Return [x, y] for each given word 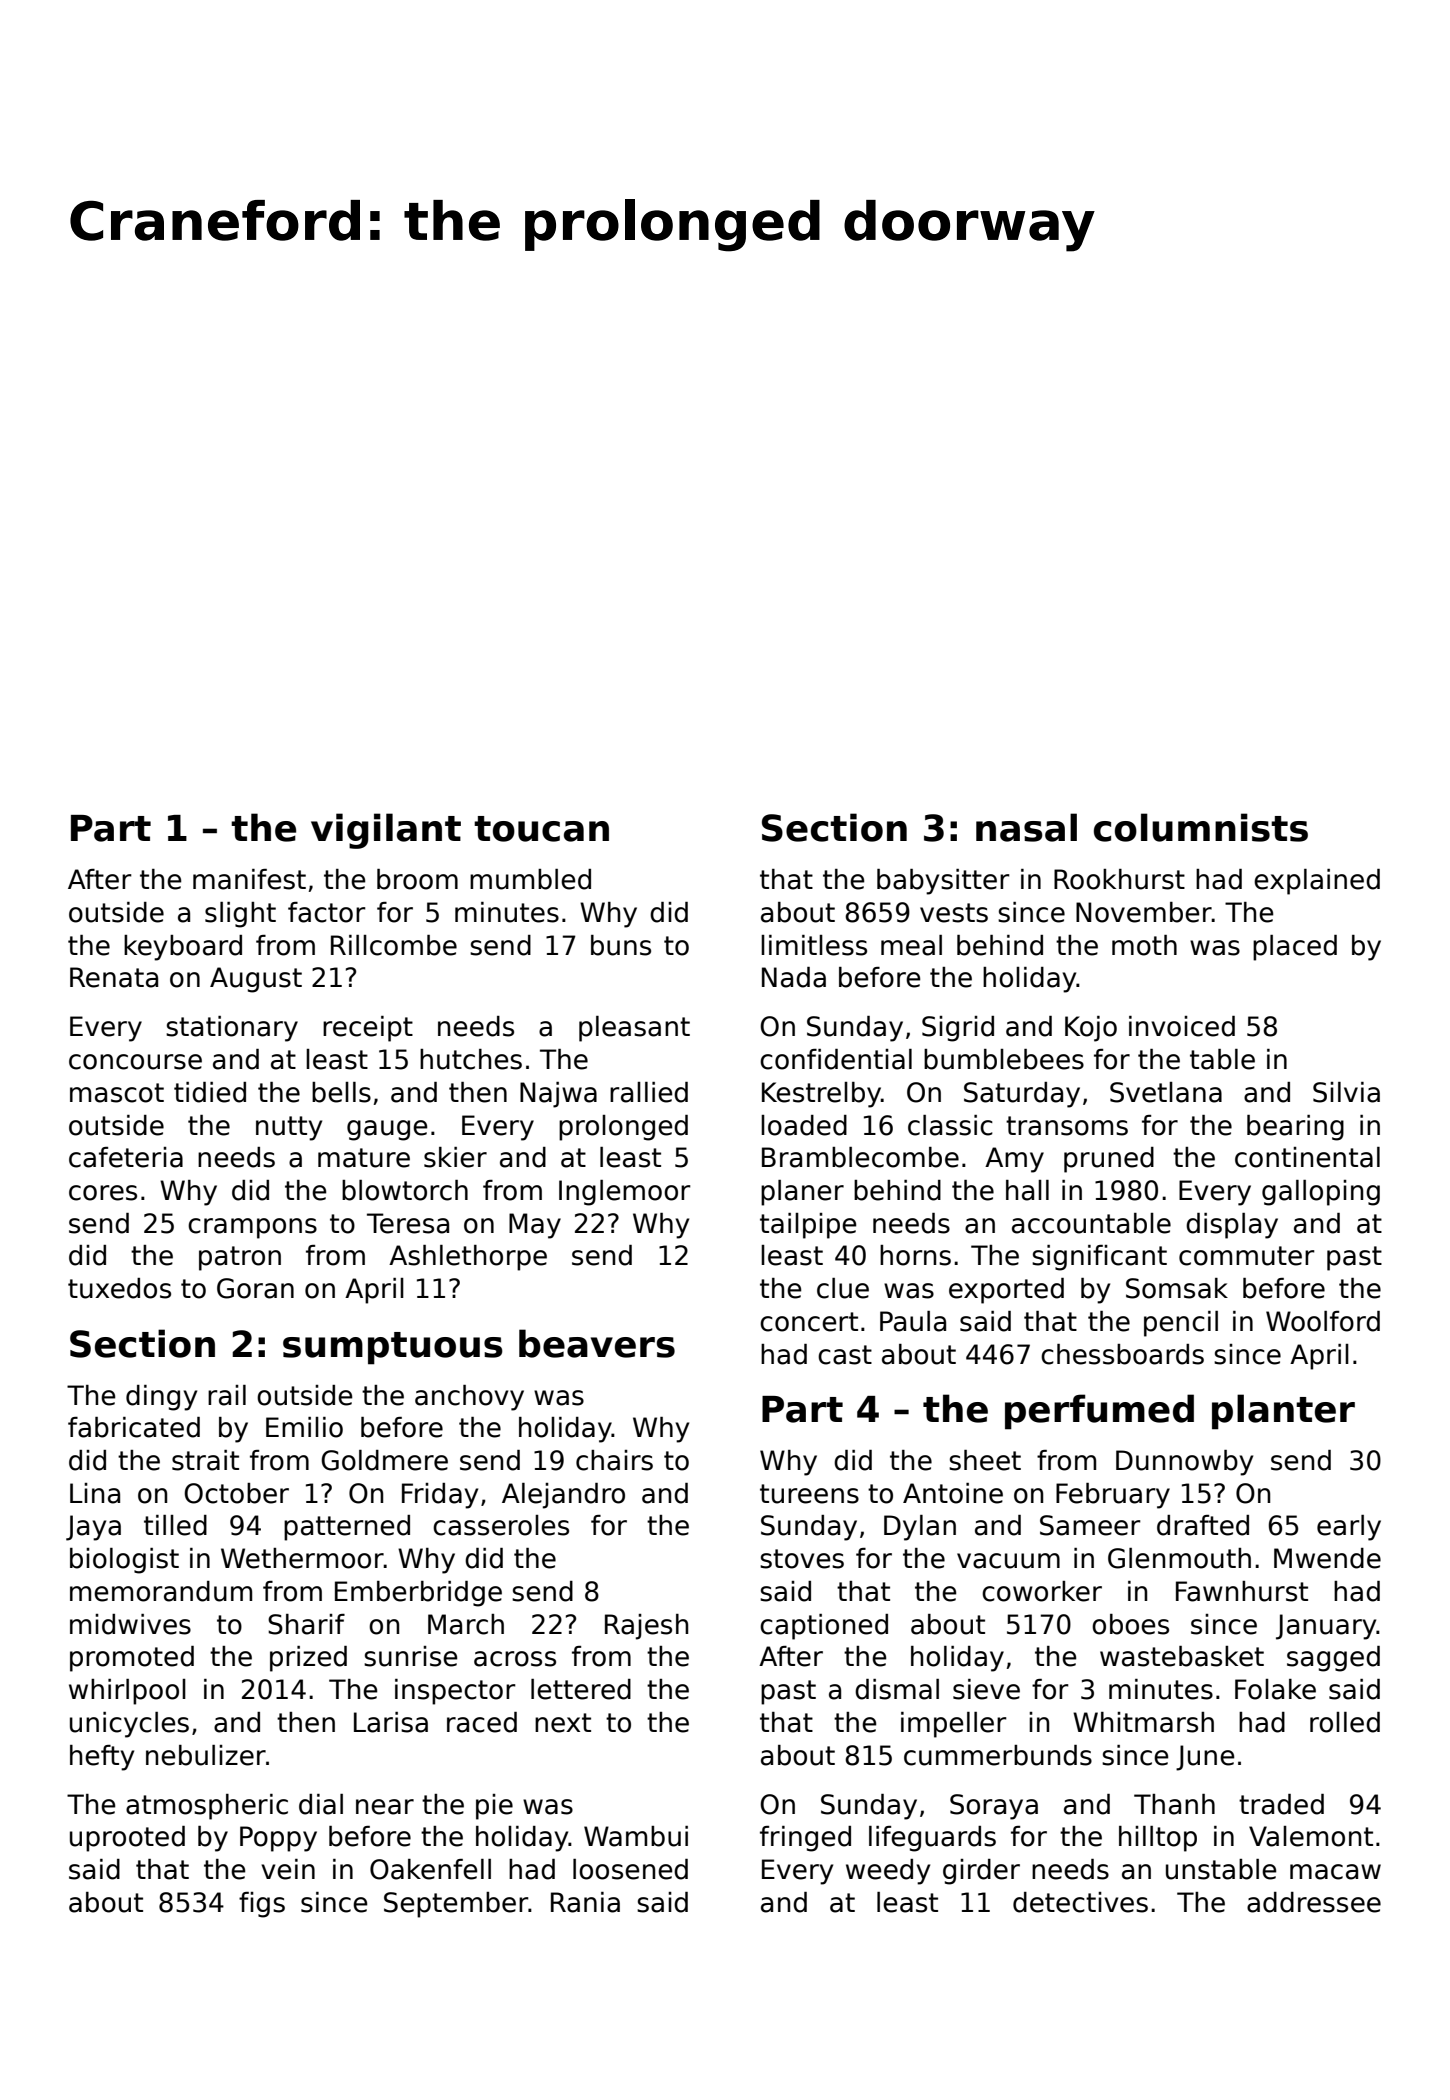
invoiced [1182, 1026]
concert [809, 1322]
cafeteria [126, 1157]
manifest [249, 879]
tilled [175, 1525]
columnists [1201, 827]
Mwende [1327, 1558]
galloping [1321, 1193]
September [456, 1905]
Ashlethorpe [468, 1258]
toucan [541, 829]
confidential [836, 1059]
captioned [824, 1627]
